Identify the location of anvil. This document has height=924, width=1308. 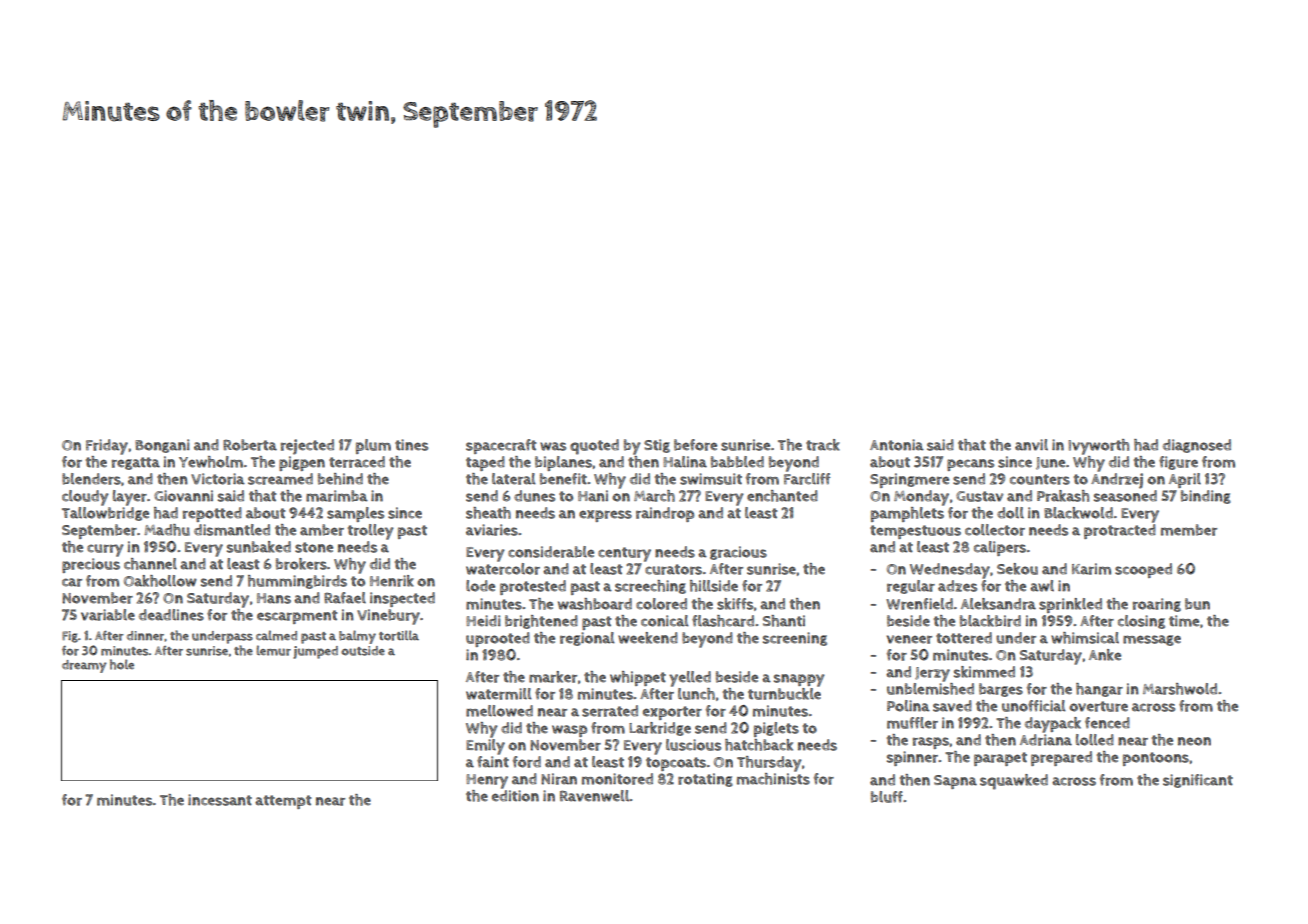
(1031, 445).
